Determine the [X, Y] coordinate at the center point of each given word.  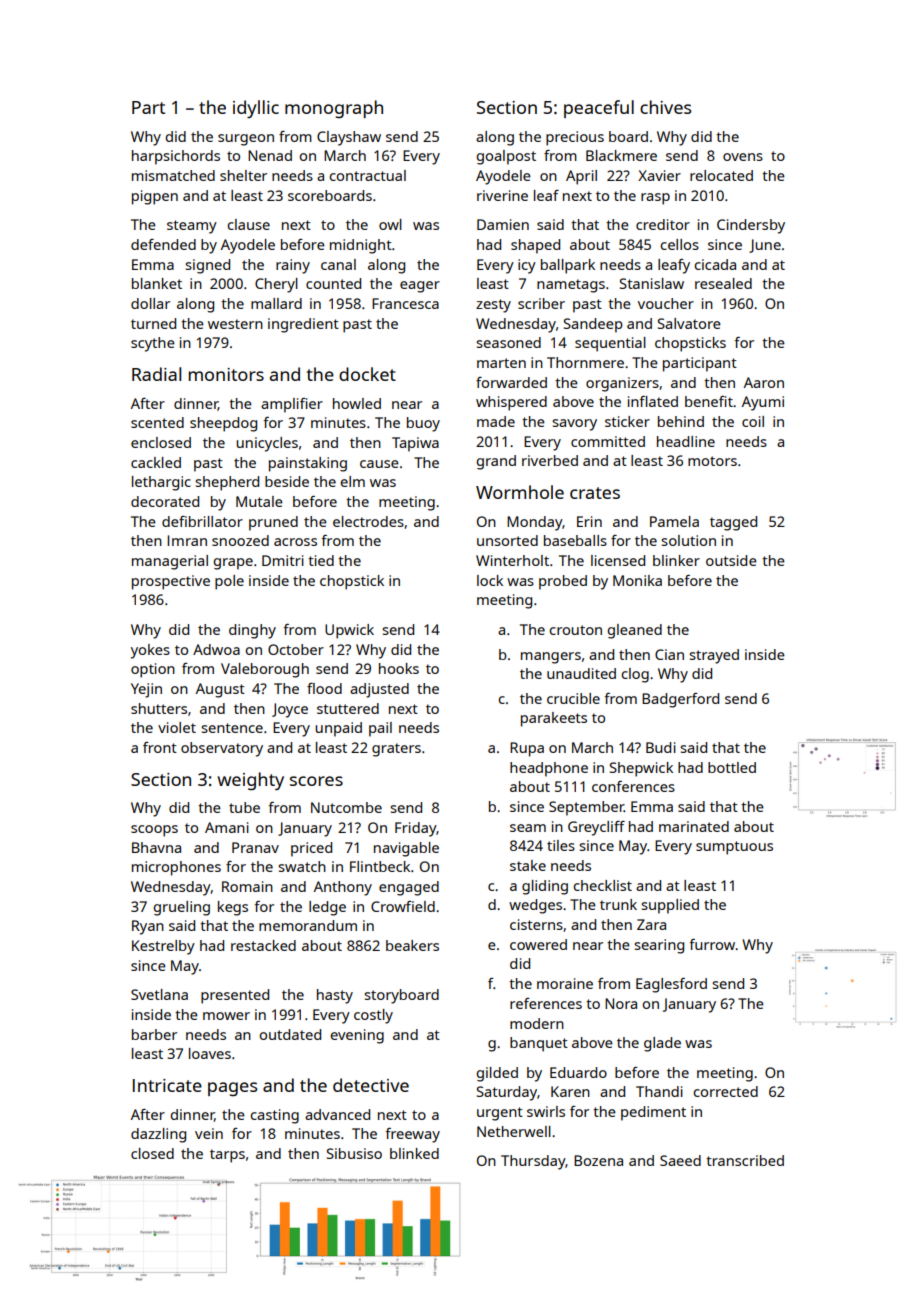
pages [232, 1089]
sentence [232, 728]
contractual [367, 175]
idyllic [256, 109]
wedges [535, 906]
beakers [412, 945]
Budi [661, 747]
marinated [694, 826]
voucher [666, 303]
